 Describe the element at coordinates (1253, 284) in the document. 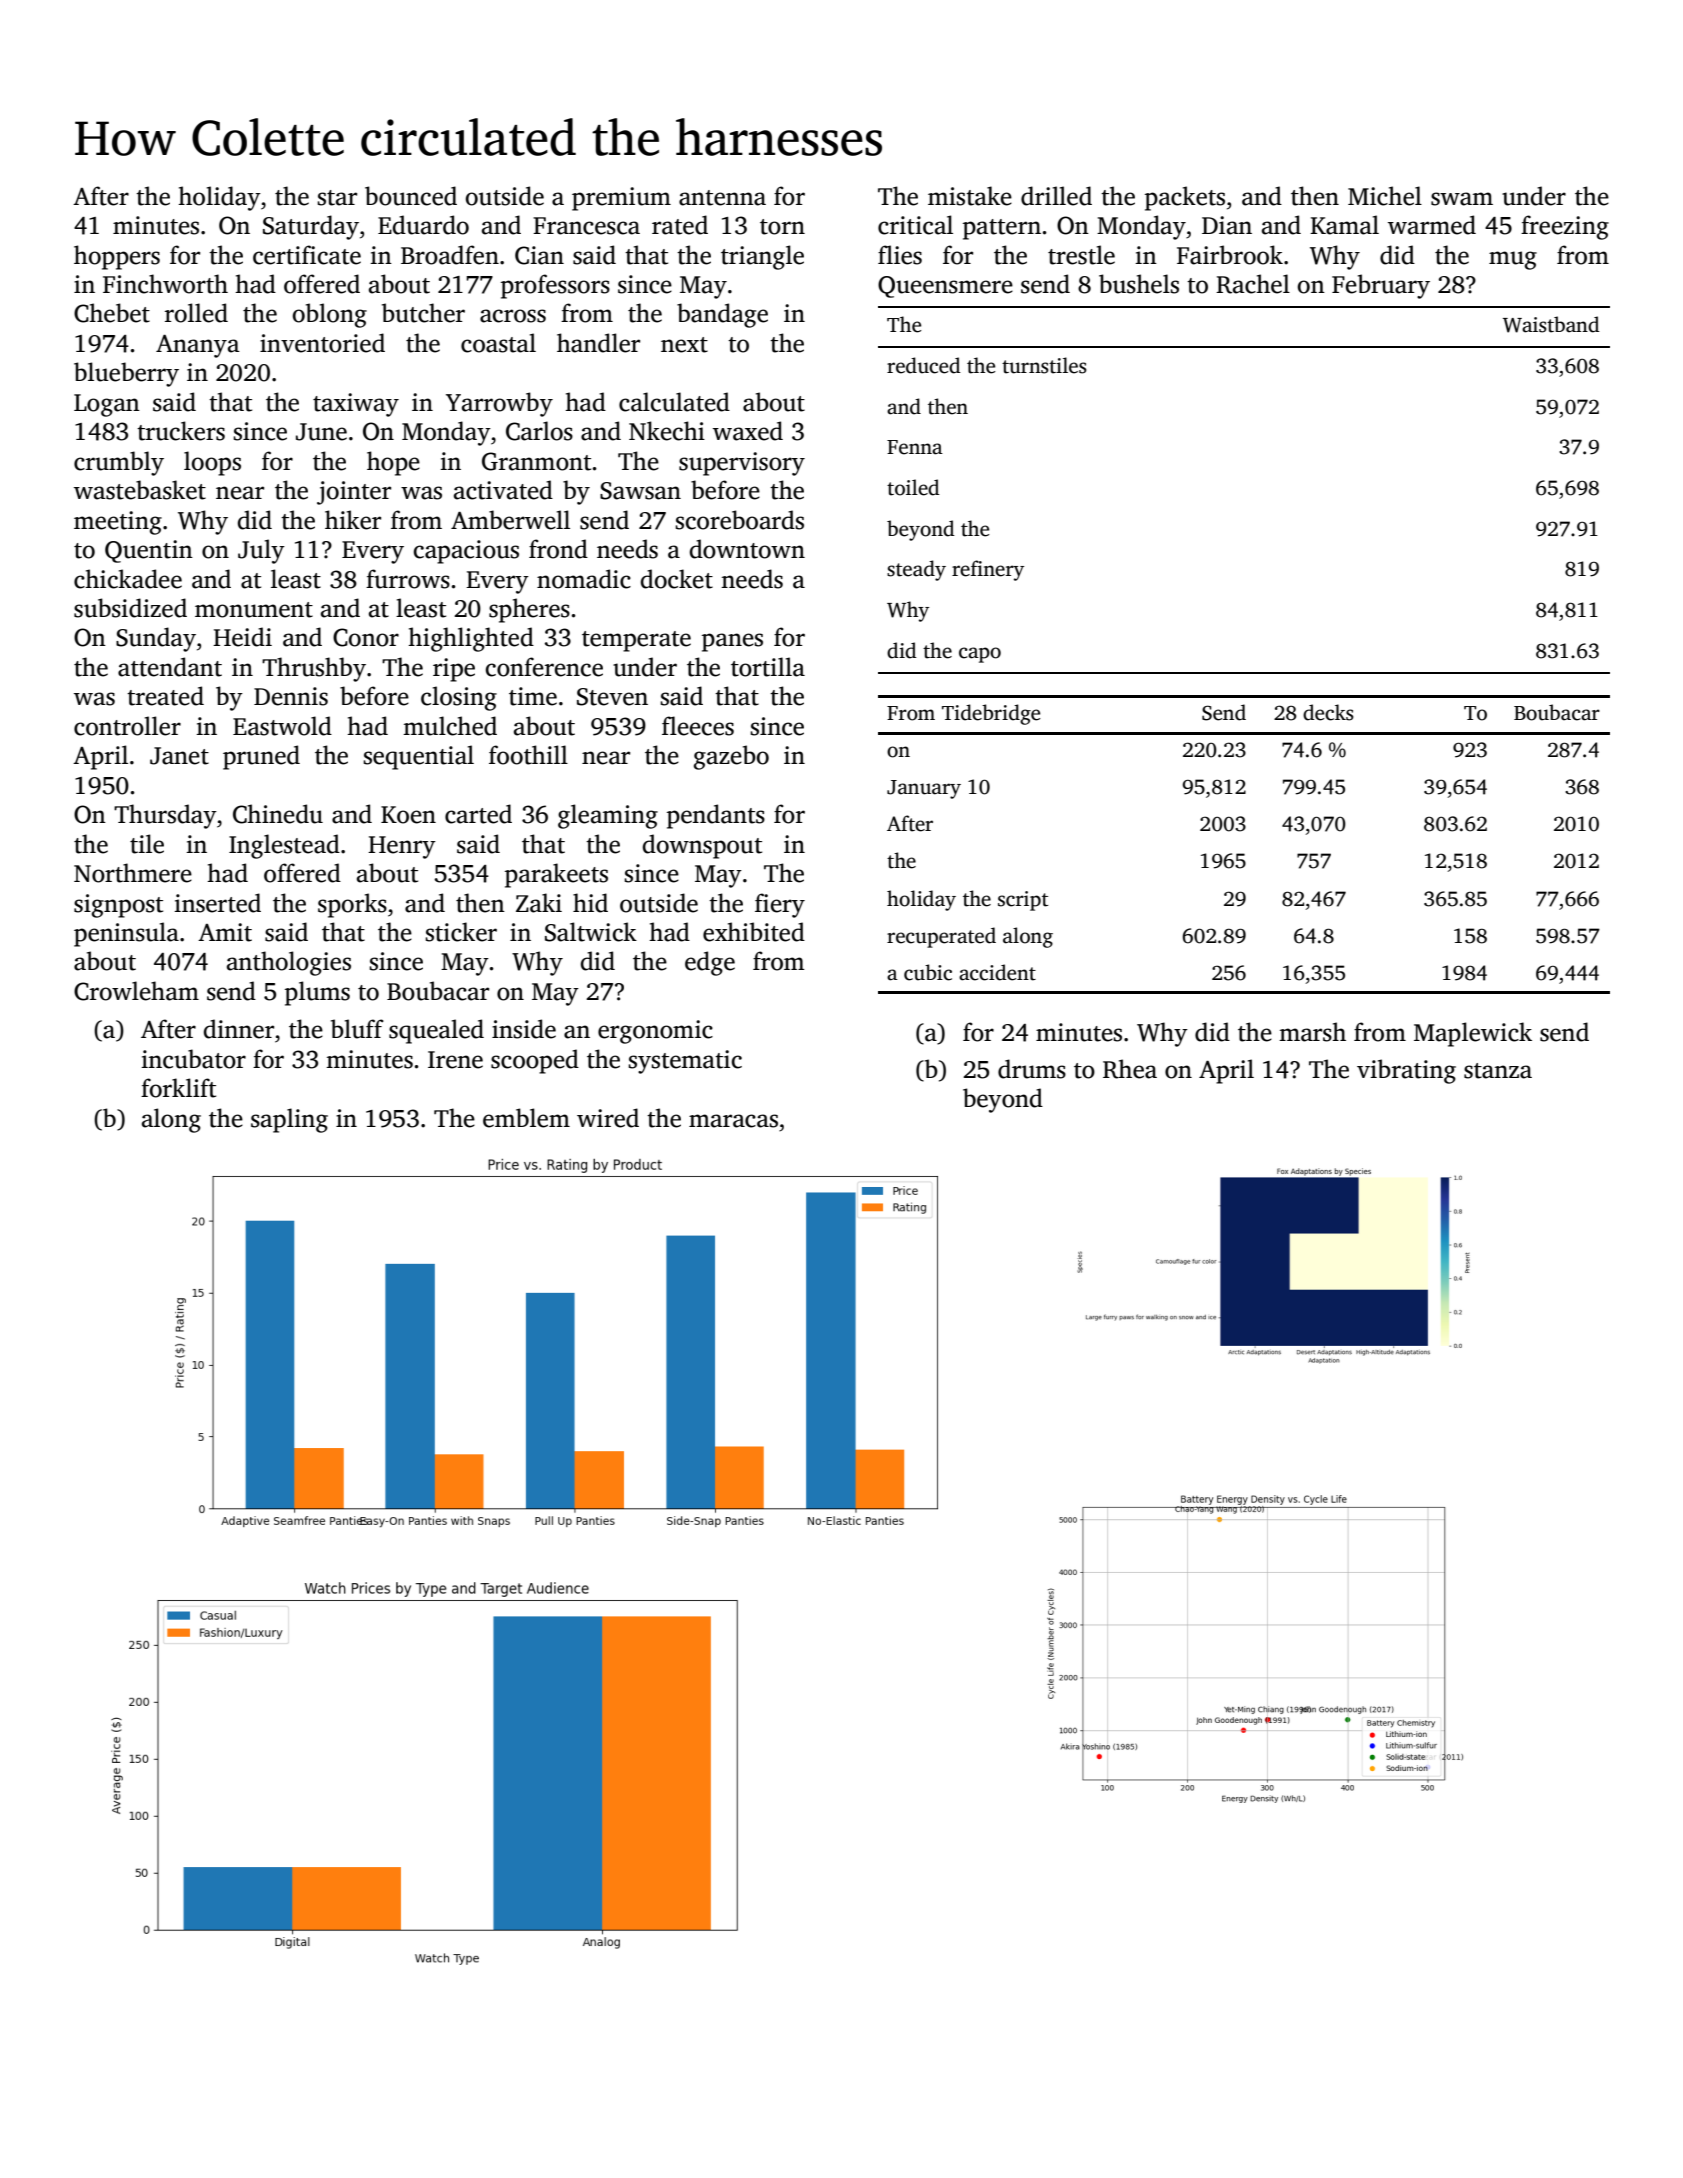

I see `Rachel` at that location.
